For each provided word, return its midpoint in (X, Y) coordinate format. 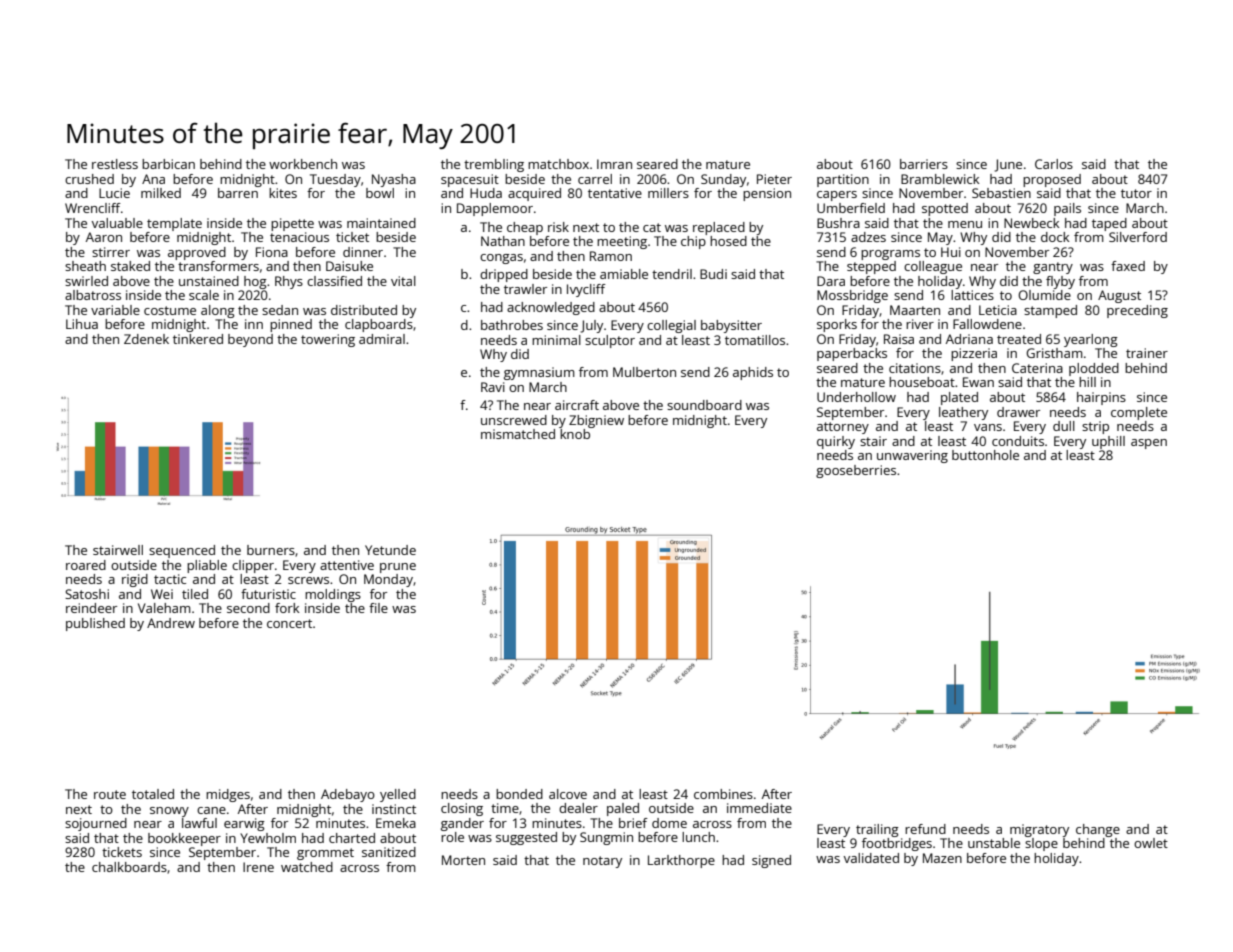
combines (723, 794)
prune (398, 568)
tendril (672, 274)
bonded (519, 794)
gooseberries (856, 471)
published (95, 624)
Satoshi (87, 594)
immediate (759, 808)
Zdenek (146, 339)
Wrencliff (93, 208)
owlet (1151, 843)
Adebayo (348, 795)
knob (575, 434)
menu (965, 224)
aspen (1149, 444)
